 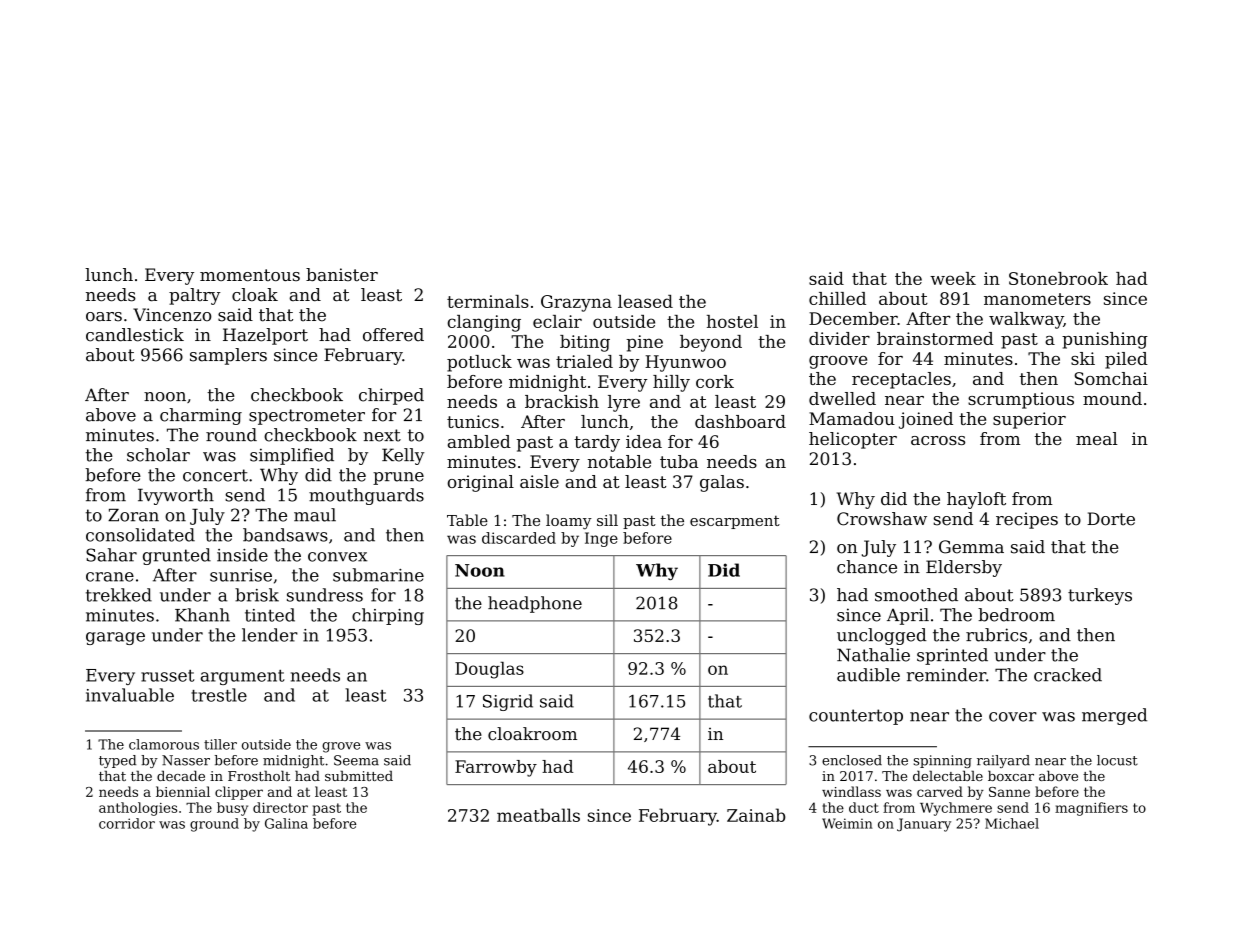 What do you see at coordinates (851, 791) in the screenshot?
I see `windlass` at bounding box center [851, 791].
